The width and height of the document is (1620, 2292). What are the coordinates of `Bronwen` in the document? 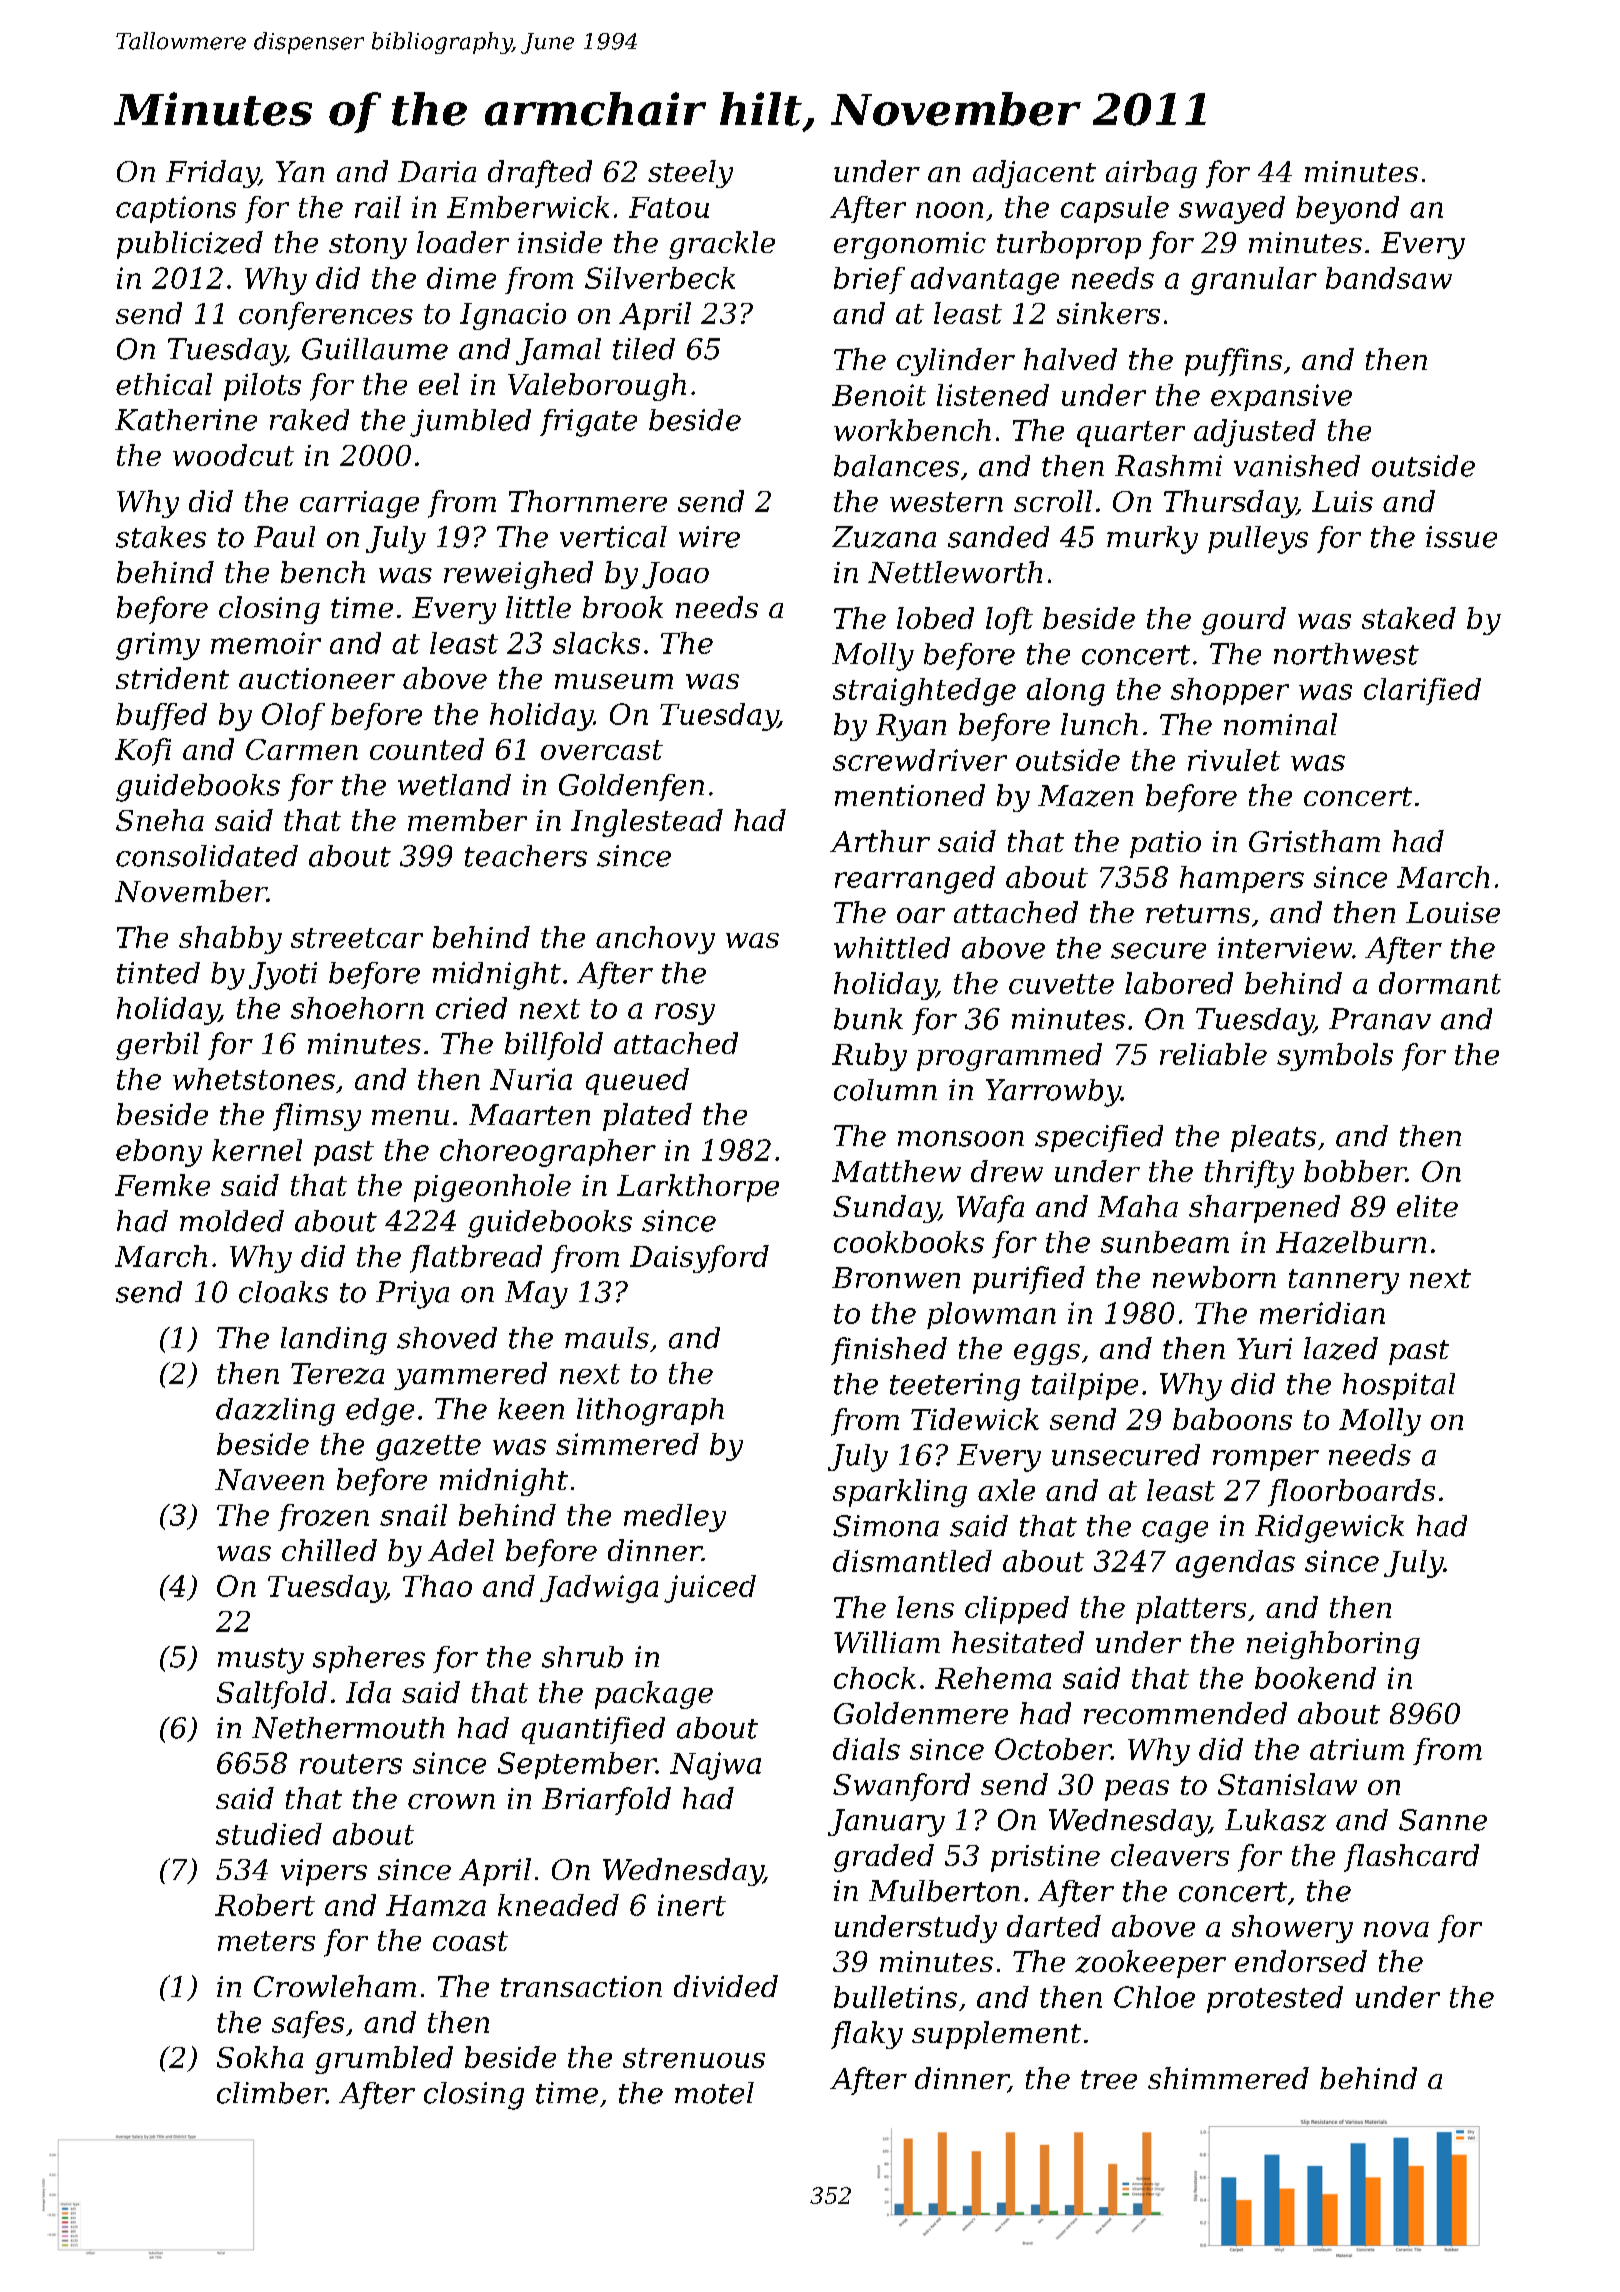 It's located at (896, 1277).
